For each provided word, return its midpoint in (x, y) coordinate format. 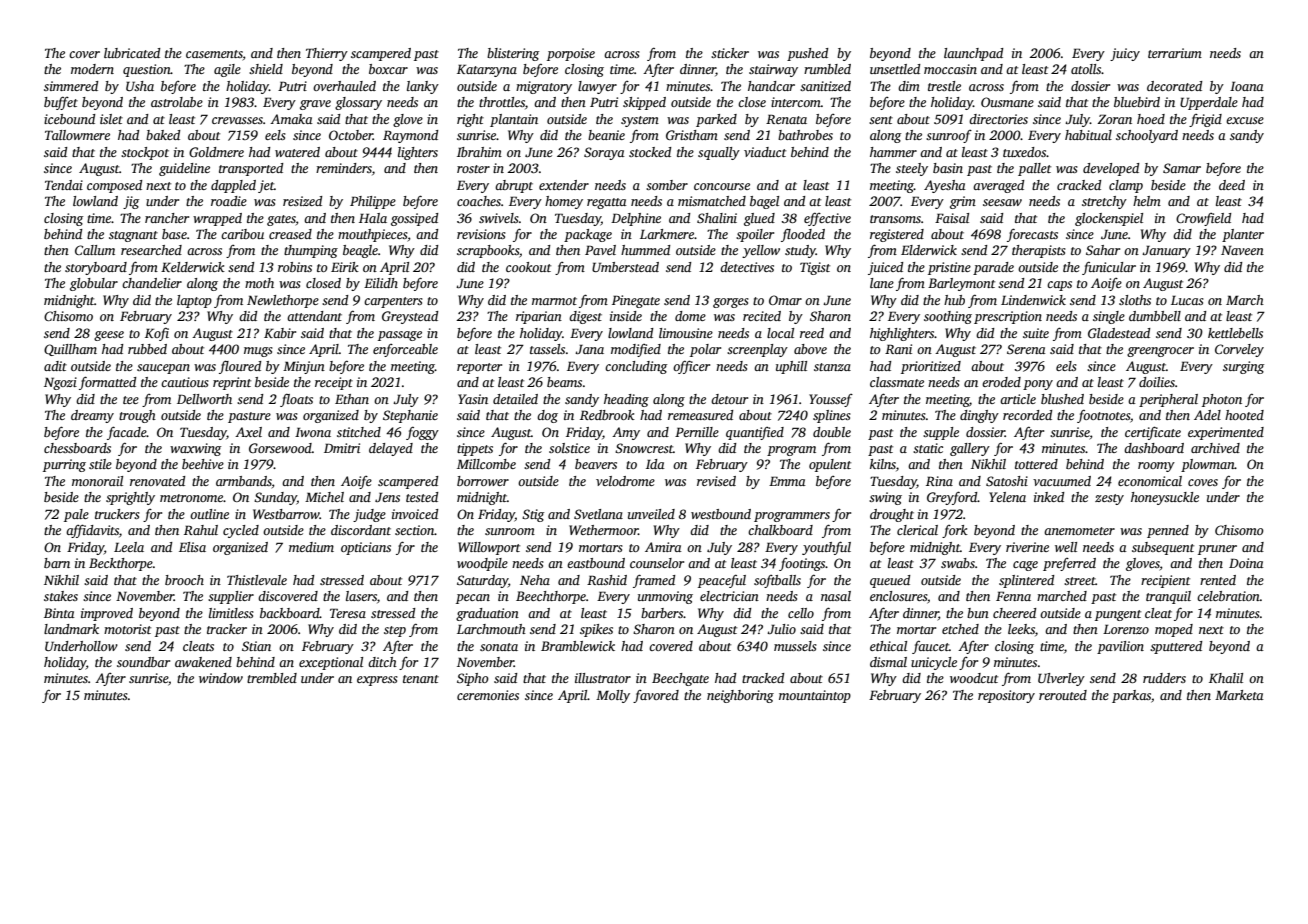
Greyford (952, 498)
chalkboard (780, 530)
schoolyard (1147, 136)
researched (151, 250)
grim (963, 202)
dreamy (92, 416)
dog (547, 416)
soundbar (143, 662)
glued (759, 219)
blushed (1062, 399)
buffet (61, 103)
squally (719, 153)
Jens (387, 497)
